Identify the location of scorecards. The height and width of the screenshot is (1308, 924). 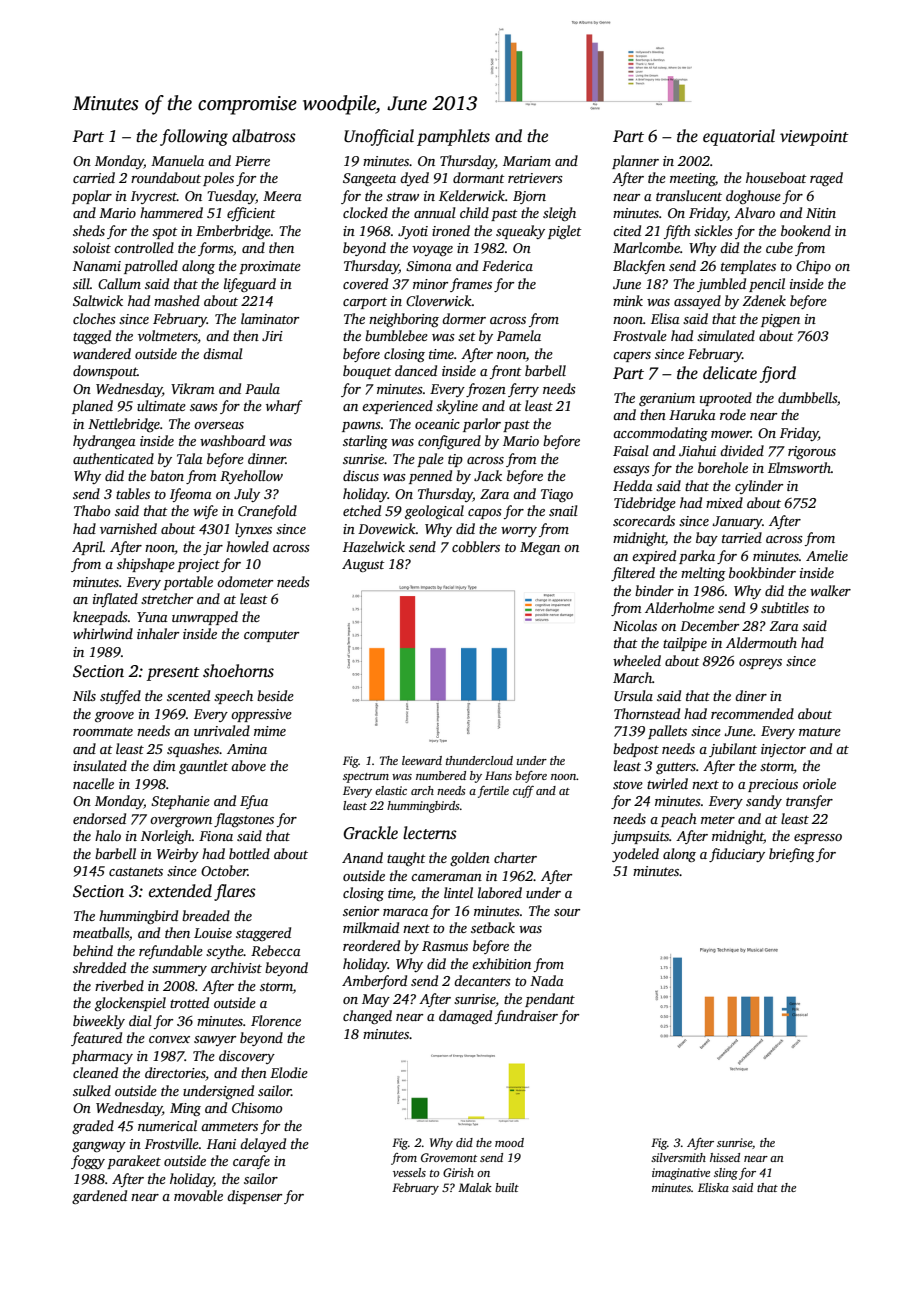
(644, 520).
